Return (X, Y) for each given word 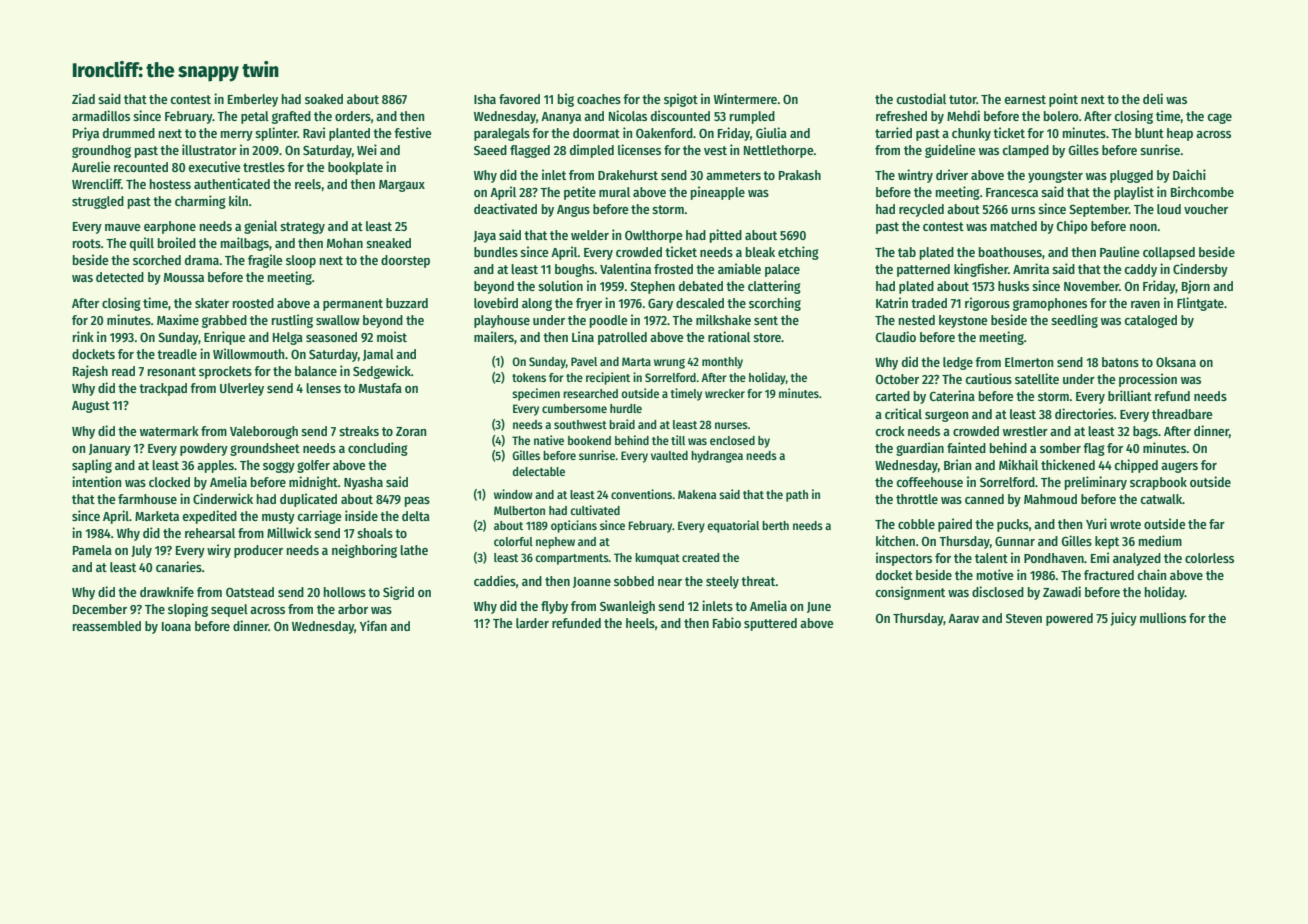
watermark (169, 431)
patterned (923, 270)
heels (640, 623)
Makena (697, 494)
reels (308, 184)
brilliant (1130, 395)
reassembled (107, 626)
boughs (575, 270)
